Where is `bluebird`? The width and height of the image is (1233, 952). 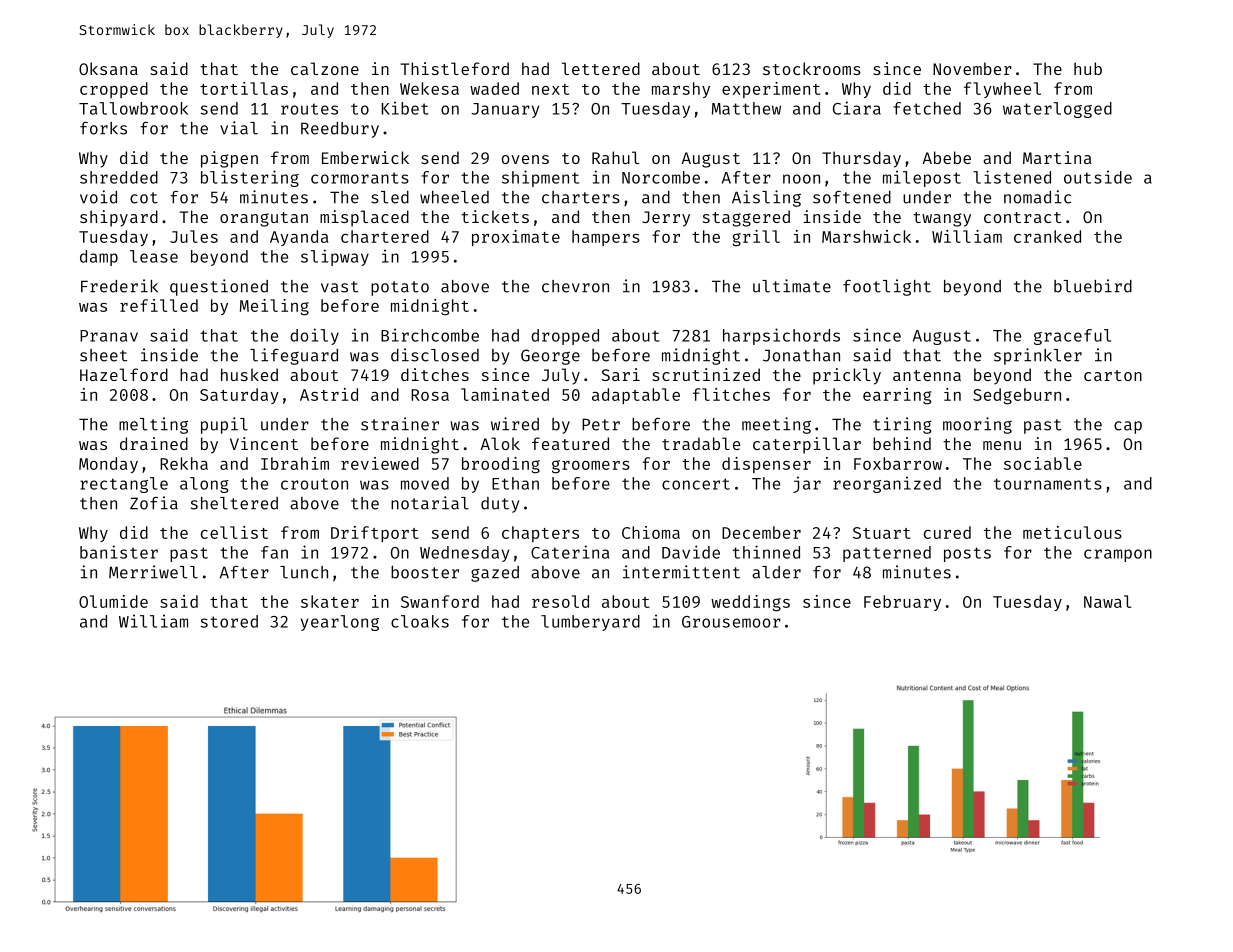
bluebird is located at coordinates (1093, 286).
